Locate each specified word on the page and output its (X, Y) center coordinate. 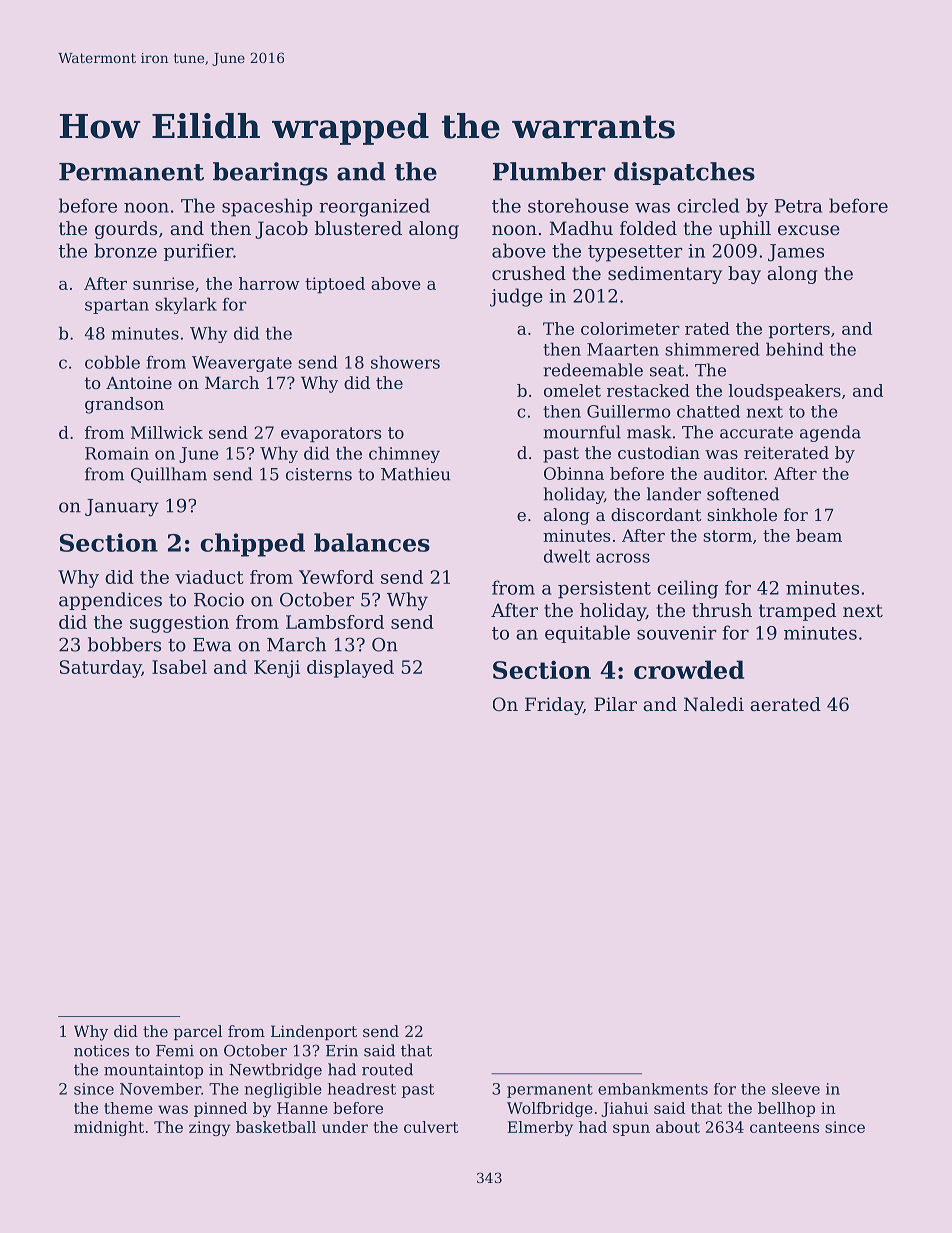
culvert (431, 1127)
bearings (270, 174)
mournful (582, 432)
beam (819, 535)
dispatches (684, 173)
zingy (209, 1128)
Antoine (139, 382)
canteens (784, 1127)
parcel (198, 1032)
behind (795, 349)
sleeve (796, 1089)
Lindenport (314, 1032)
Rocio (219, 600)
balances (372, 542)
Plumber (549, 171)
